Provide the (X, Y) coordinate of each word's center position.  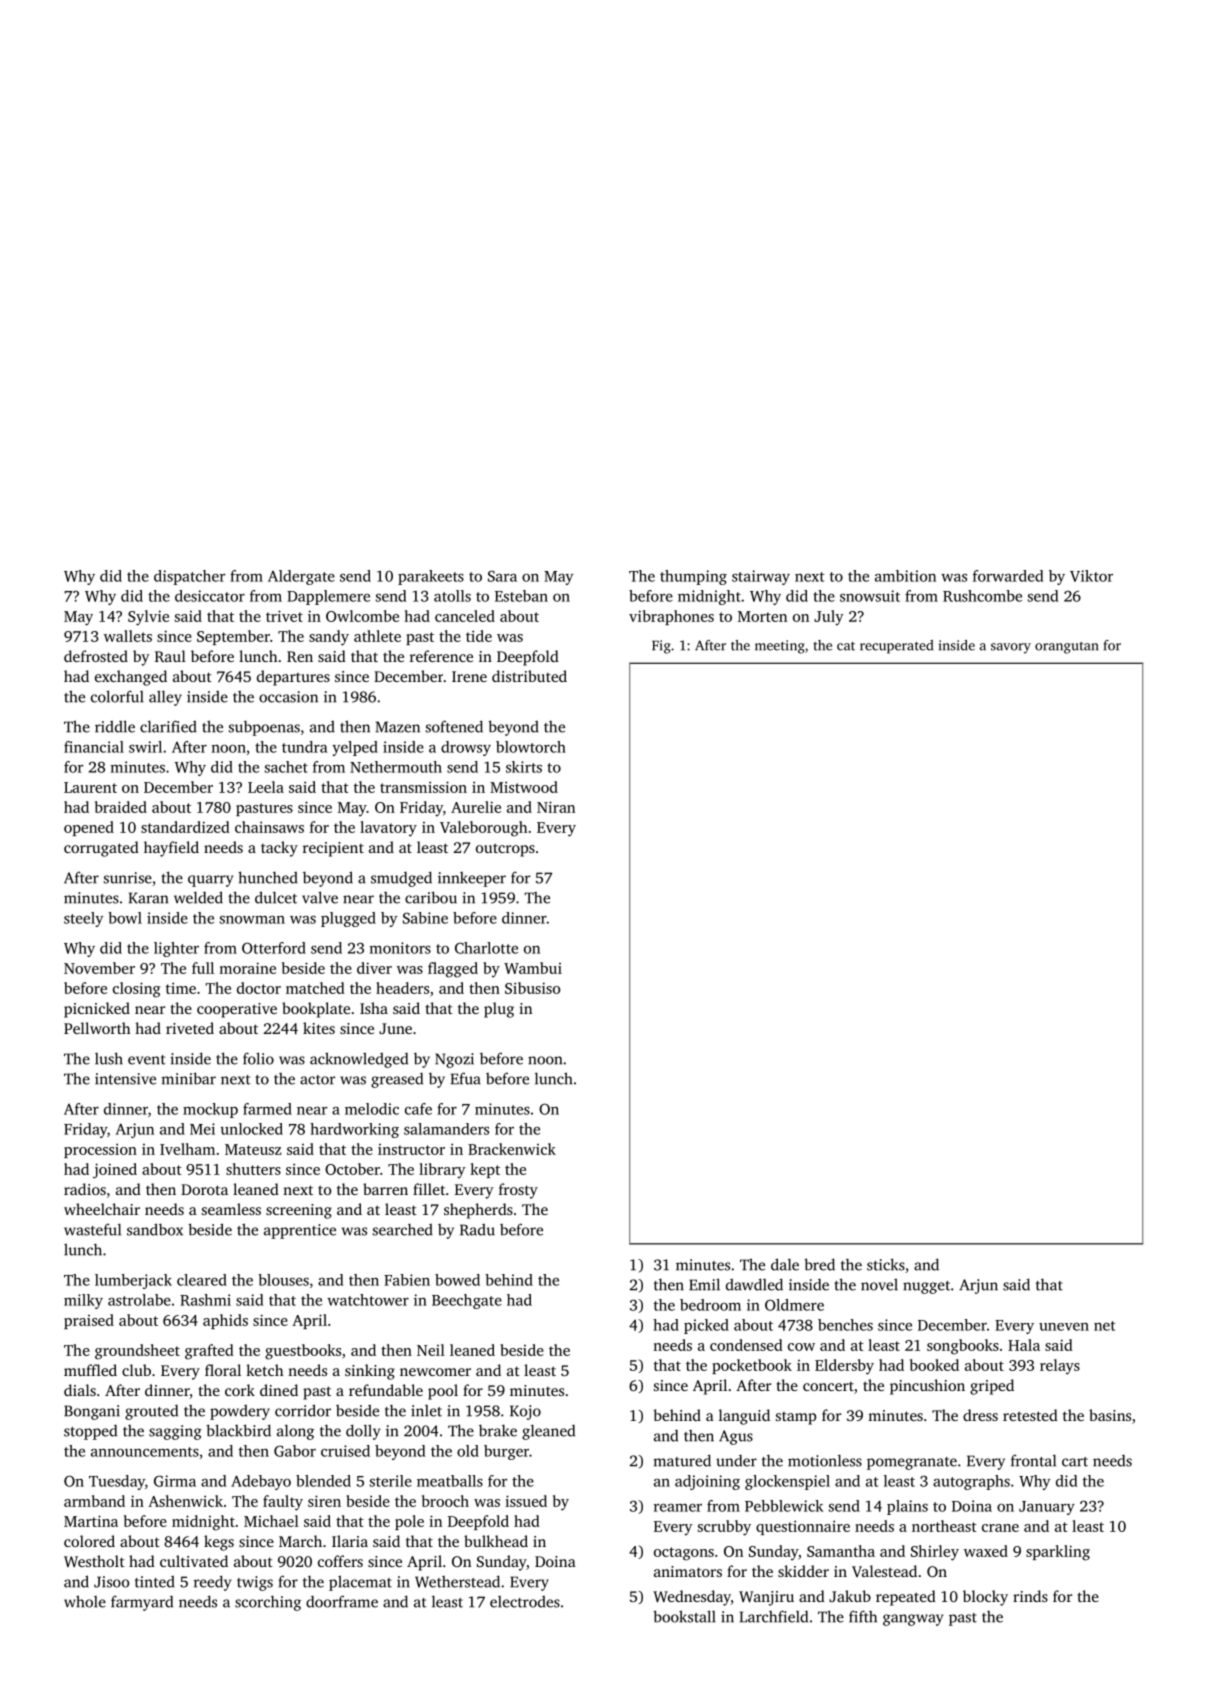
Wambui (533, 968)
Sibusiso (532, 988)
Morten (762, 616)
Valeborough (484, 829)
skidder (803, 1571)
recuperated (896, 647)
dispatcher (189, 577)
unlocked (251, 1129)
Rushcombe (982, 596)
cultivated (194, 1561)
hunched (268, 877)
